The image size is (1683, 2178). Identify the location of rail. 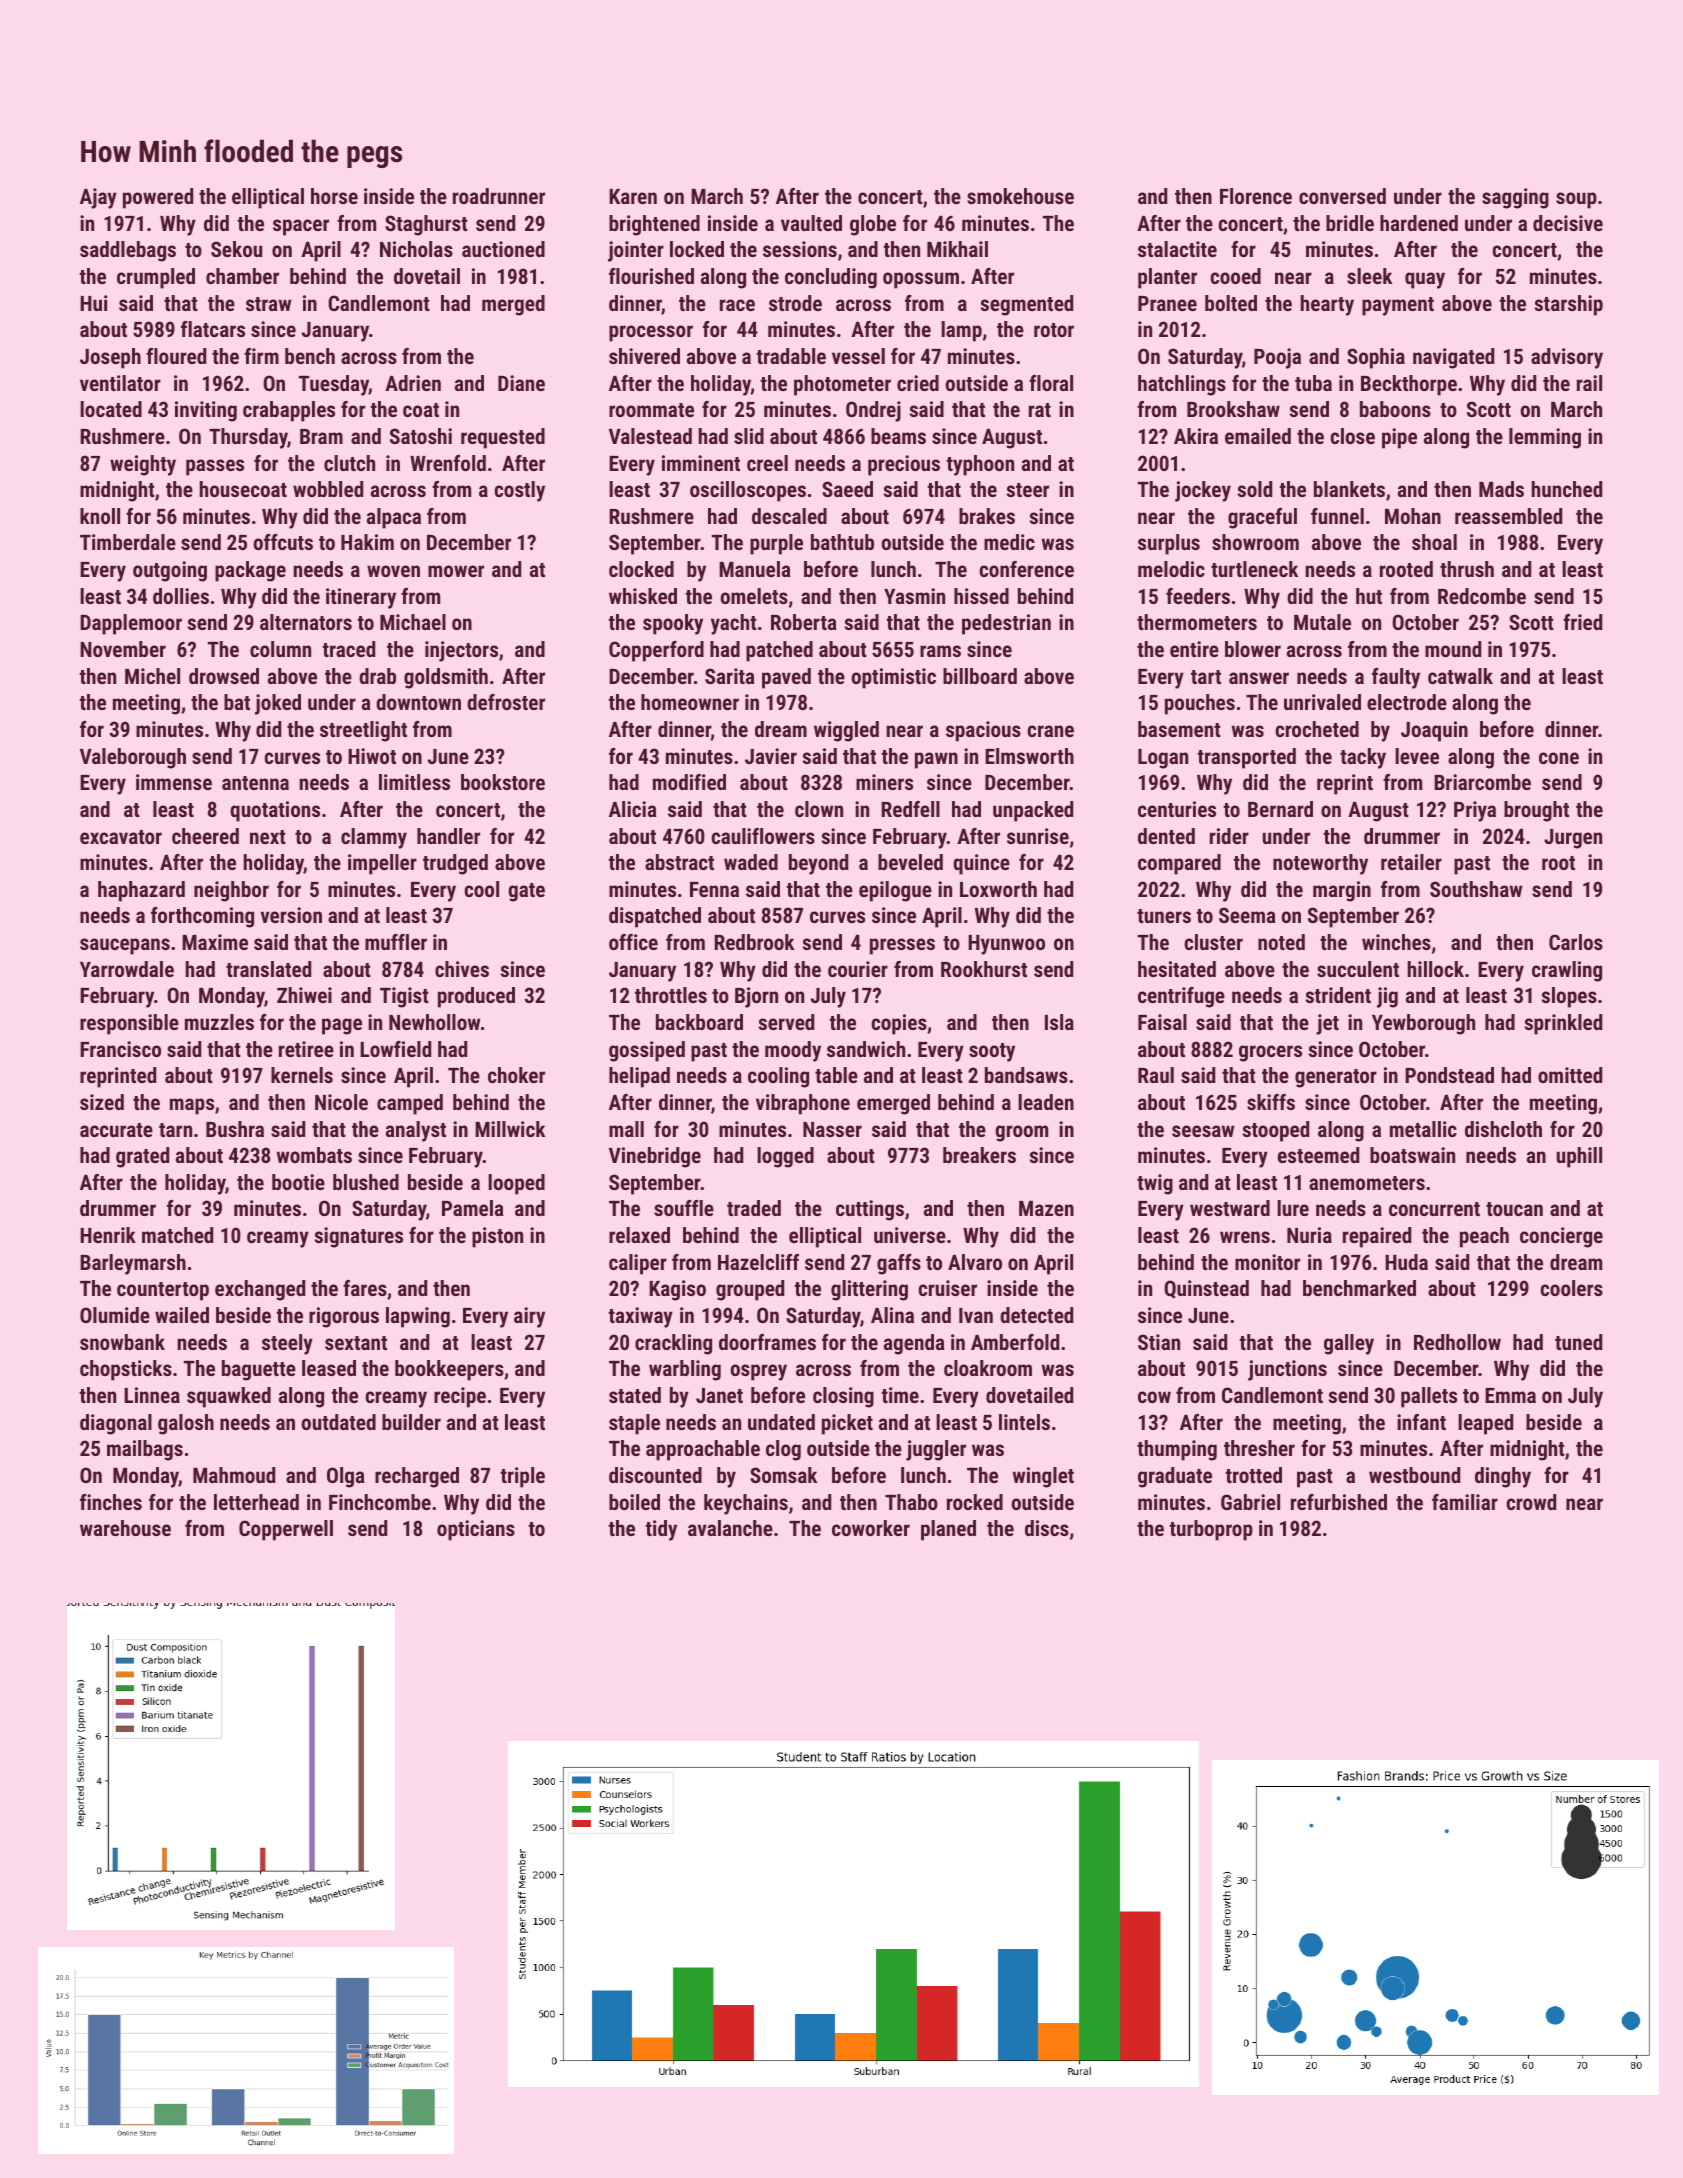
(1589, 383).
